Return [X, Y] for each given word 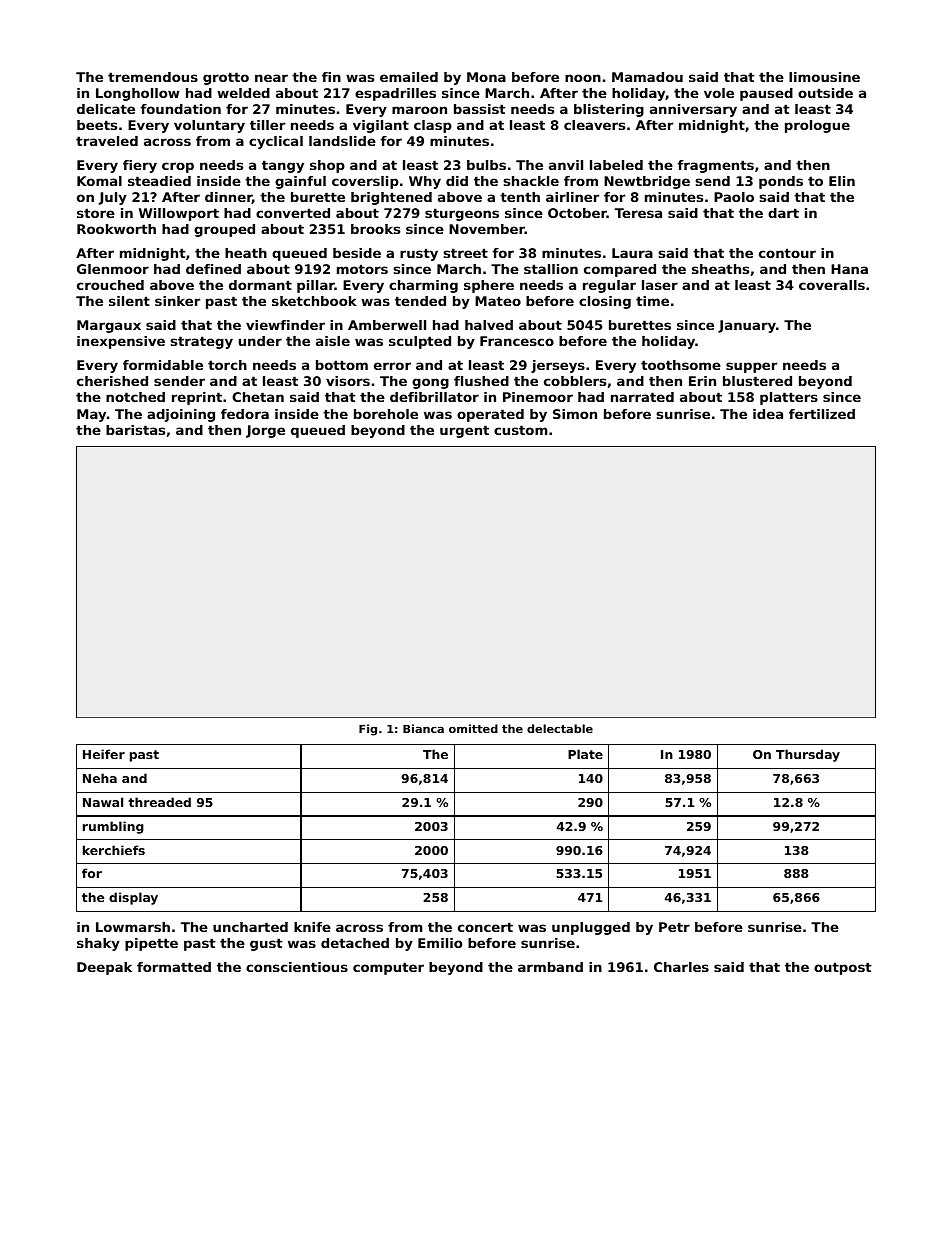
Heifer [104, 754]
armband [550, 967]
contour [787, 253]
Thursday [808, 755]
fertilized [822, 414]
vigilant [381, 126]
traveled [107, 141]
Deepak [104, 968]
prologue [817, 126]
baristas [135, 430]
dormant [260, 285]
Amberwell [387, 325]
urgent [464, 431]
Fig [368, 730]
